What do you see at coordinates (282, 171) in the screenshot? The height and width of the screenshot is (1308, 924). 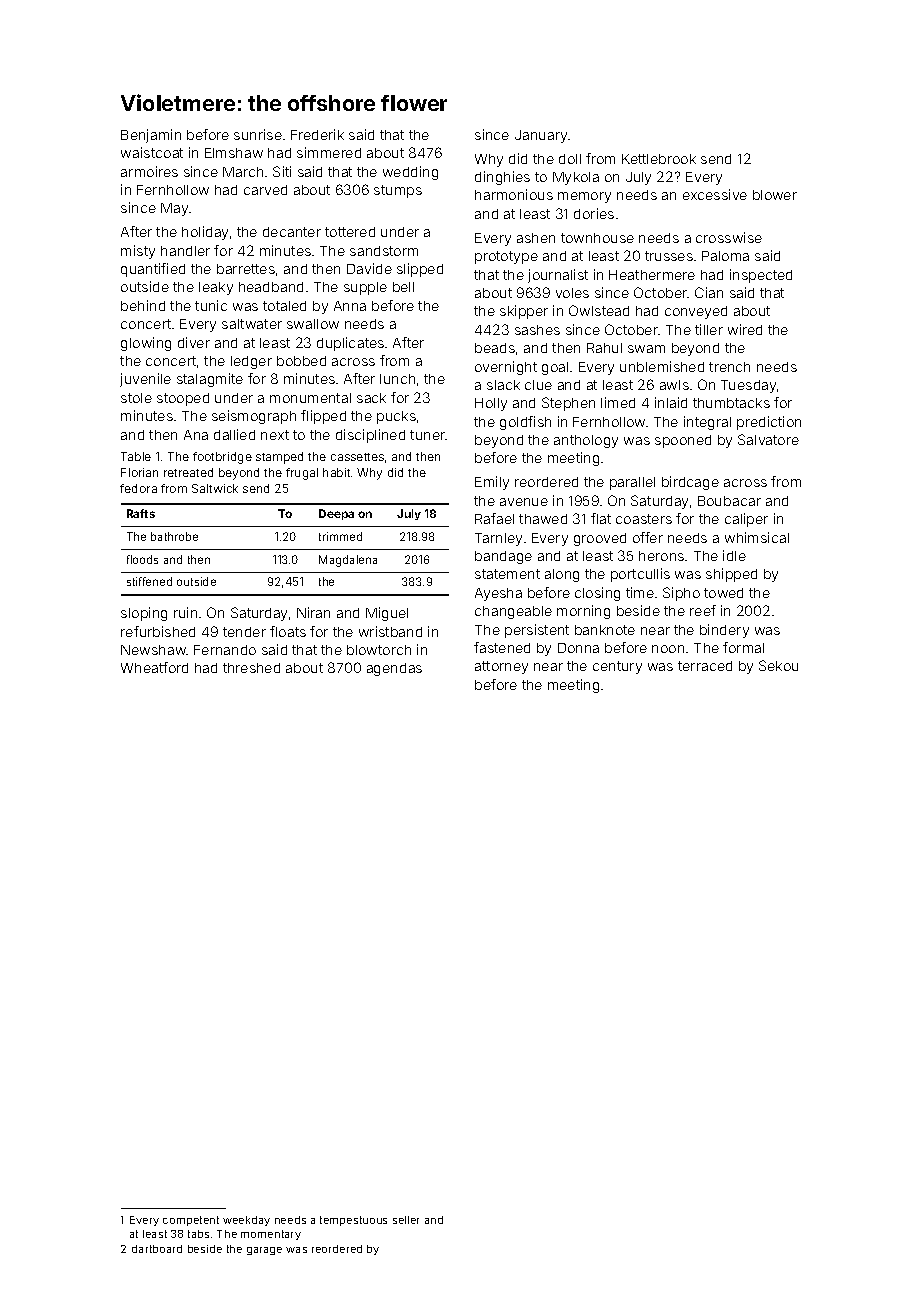 I see `Siti` at bounding box center [282, 171].
